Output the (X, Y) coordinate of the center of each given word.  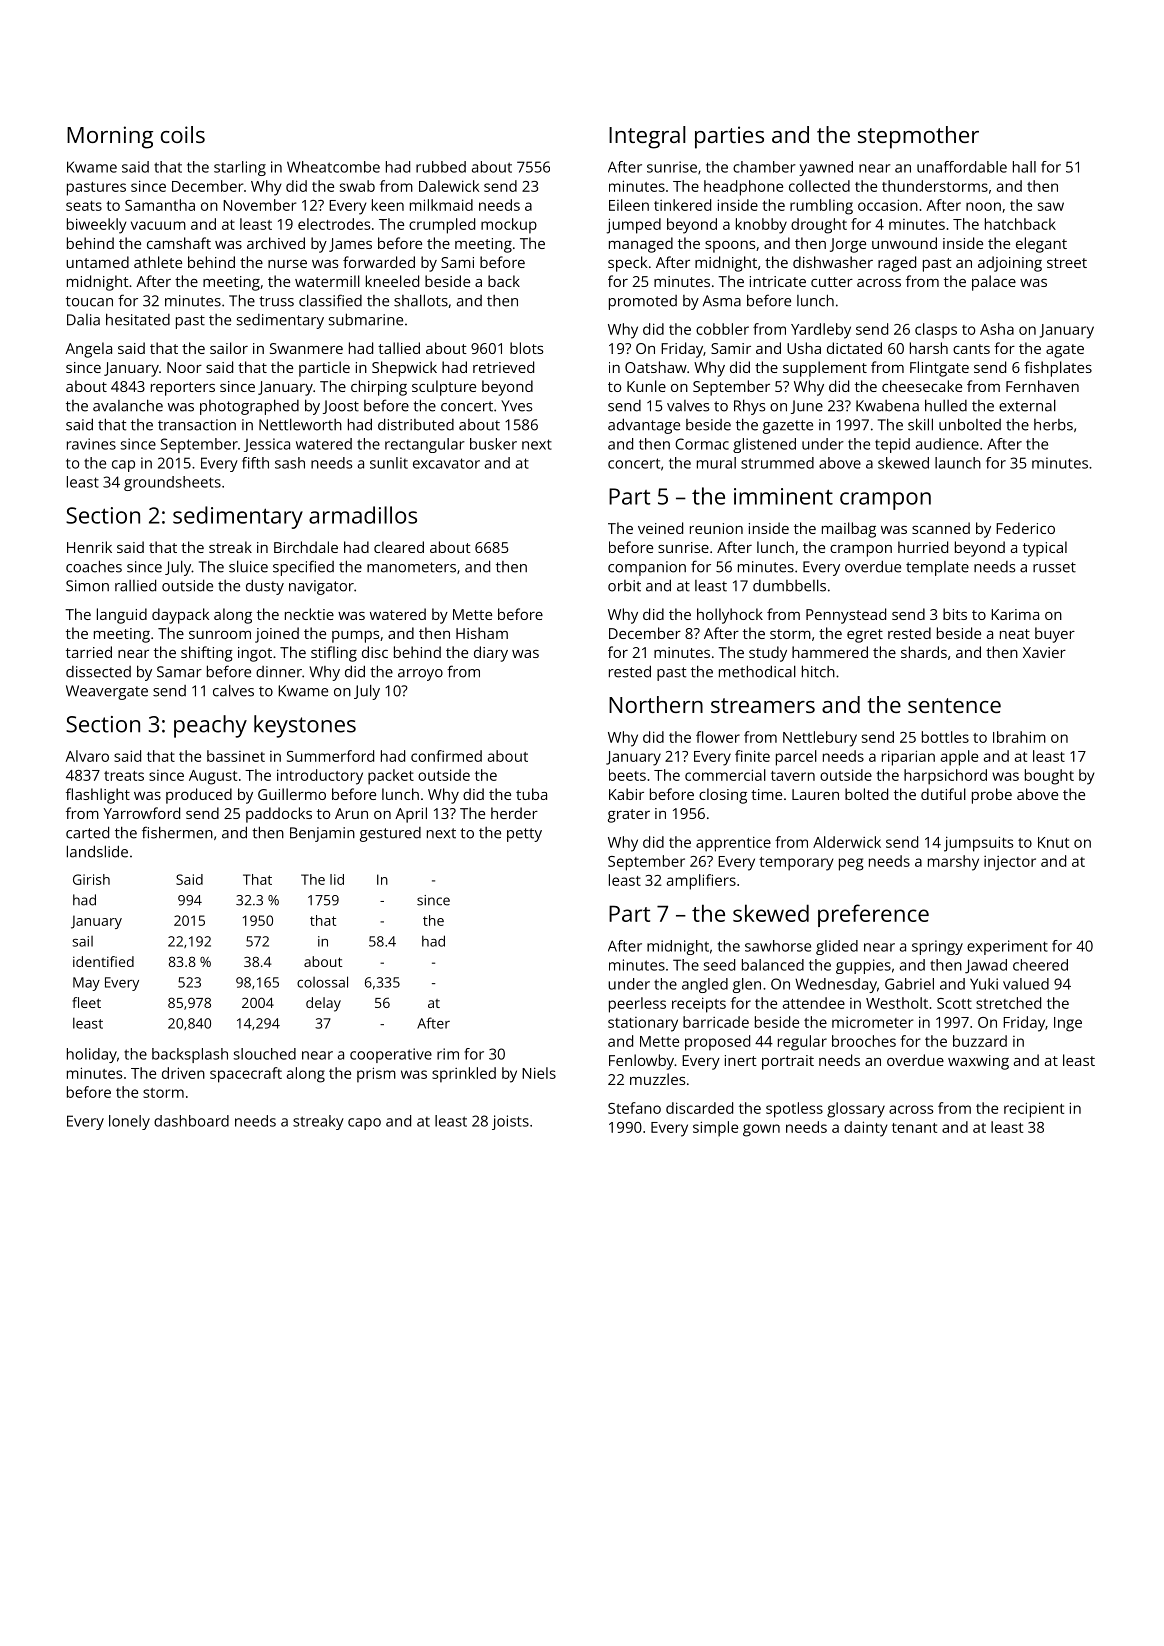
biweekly (97, 226)
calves (233, 690)
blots (526, 348)
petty (524, 835)
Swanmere (306, 348)
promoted (643, 302)
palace (994, 283)
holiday (92, 1055)
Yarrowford (142, 813)
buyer (1055, 635)
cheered (1040, 965)
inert (741, 1060)
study (768, 654)
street (1067, 263)
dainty (866, 1129)
